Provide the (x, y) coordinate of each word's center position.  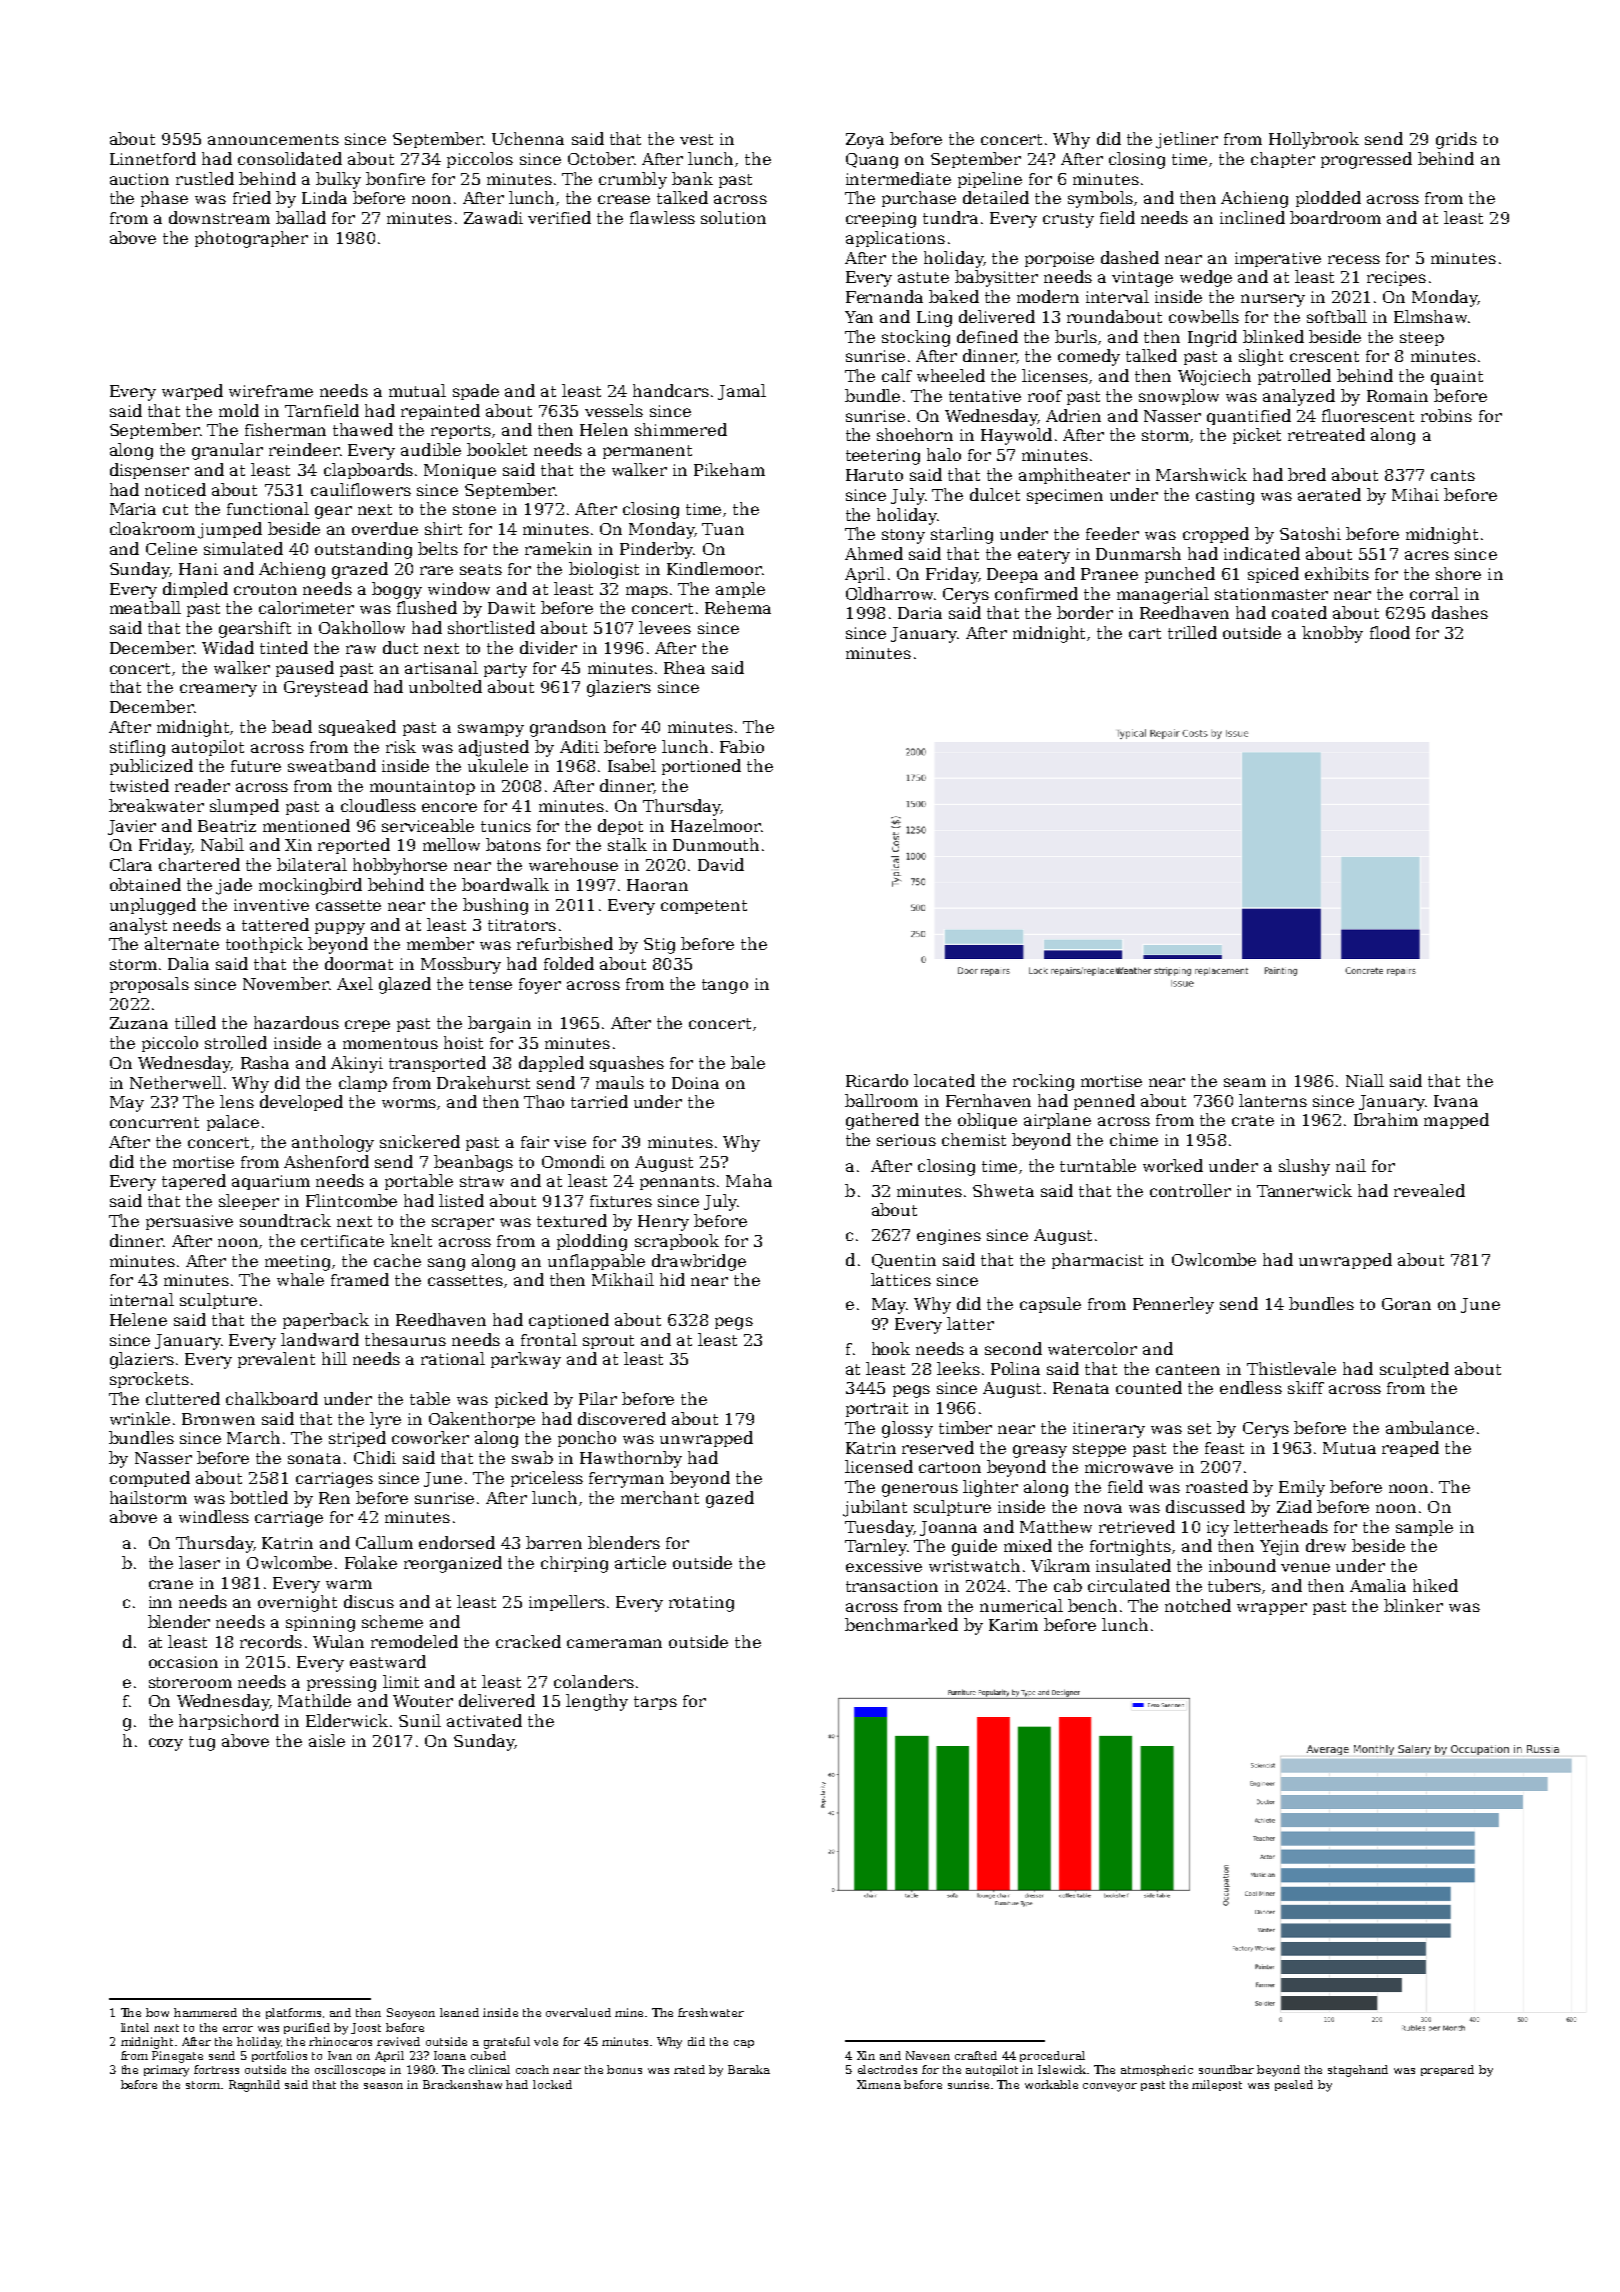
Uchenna (528, 138)
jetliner (1187, 140)
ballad (301, 217)
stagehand (1358, 2071)
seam (1245, 1082)
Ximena (879, 2084)
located (944, 1080)
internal (142, 1299)
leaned (459, 2012)
